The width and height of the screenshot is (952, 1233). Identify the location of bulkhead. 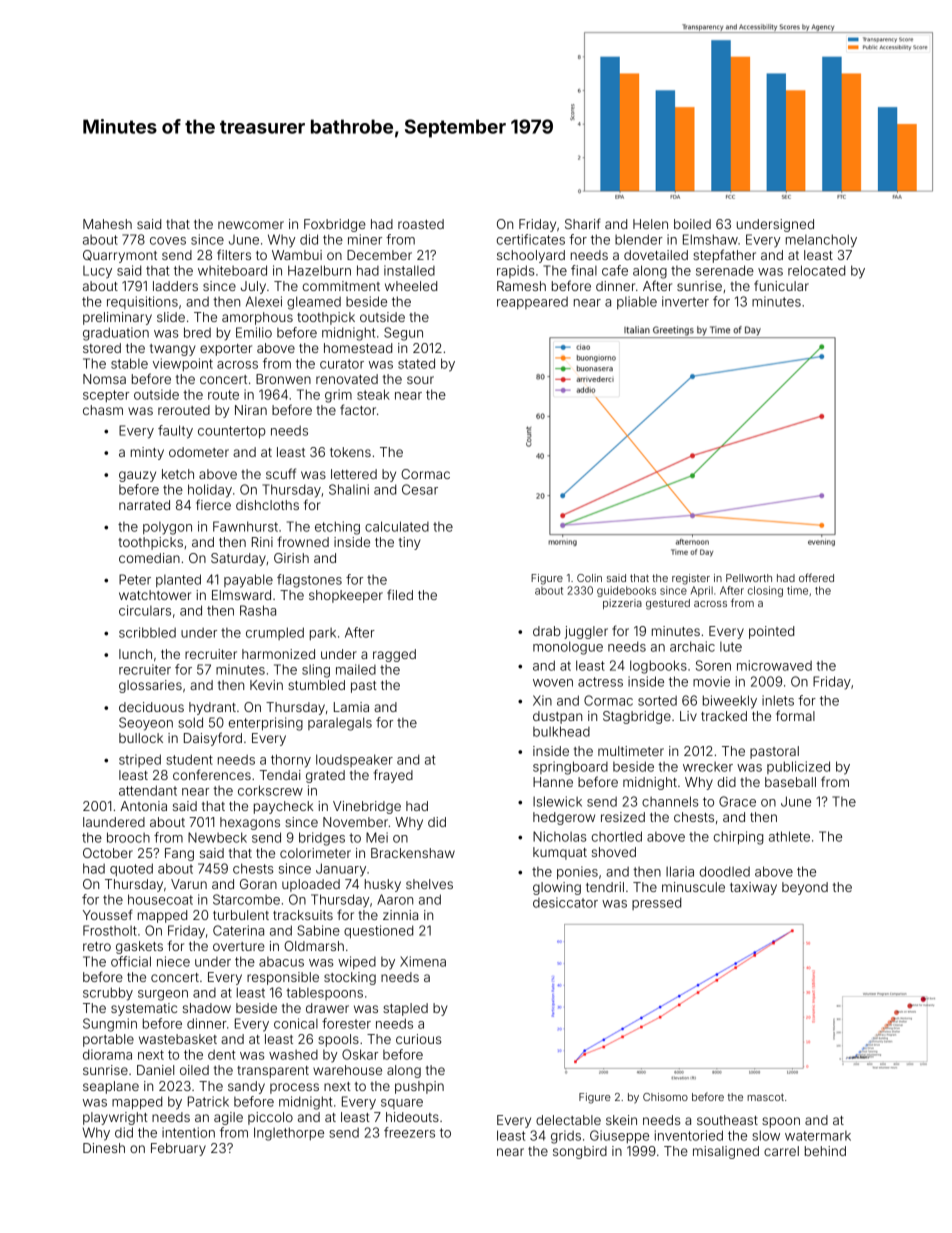
(561, 731).
